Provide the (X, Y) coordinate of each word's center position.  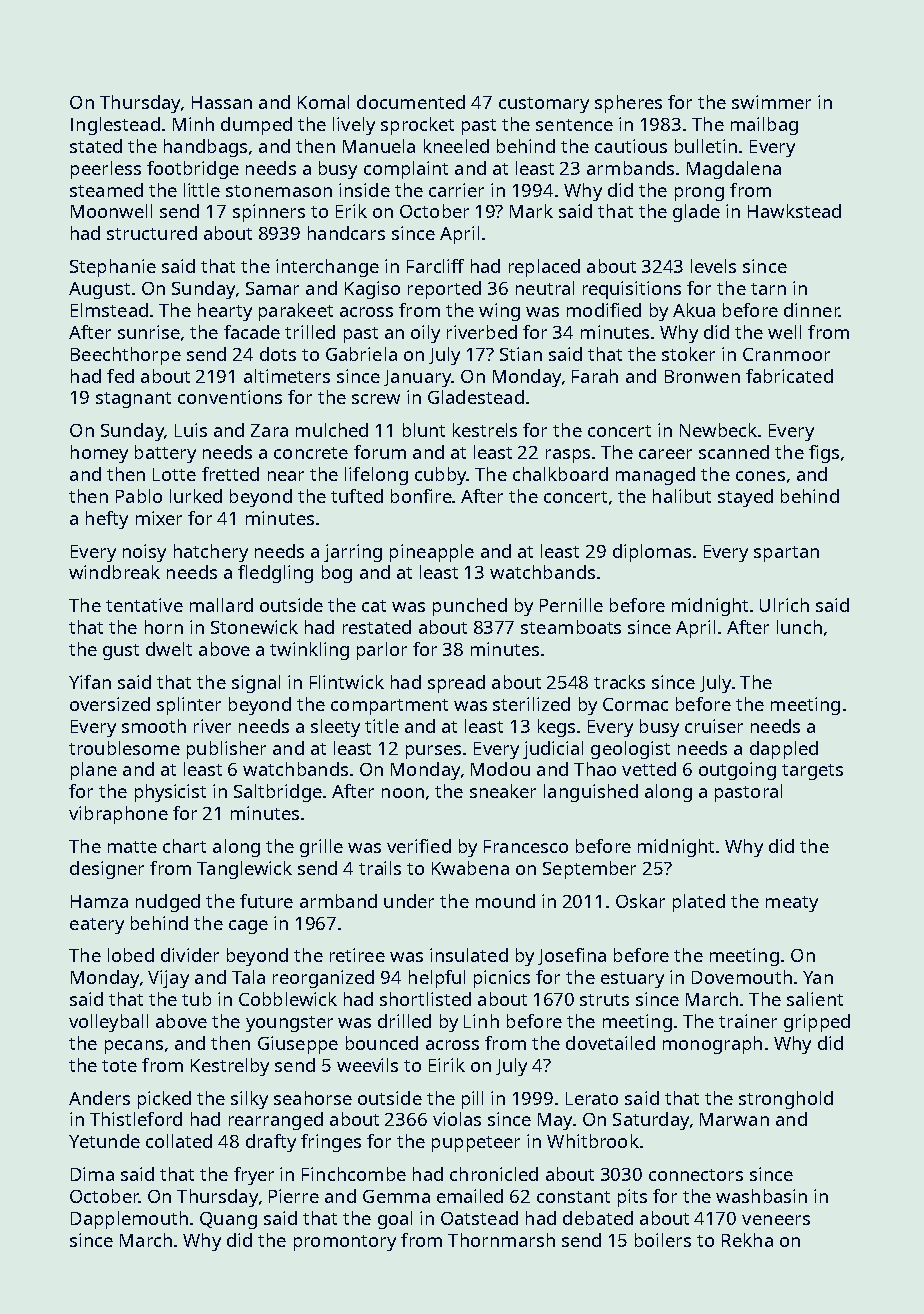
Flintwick (347, 682)
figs (824, 454)
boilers (663, 1240)
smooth (154, 726)
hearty (225, 312)
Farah (595, 376)
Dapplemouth (129, 1220)
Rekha (747, 1240)
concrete (311, 453)
